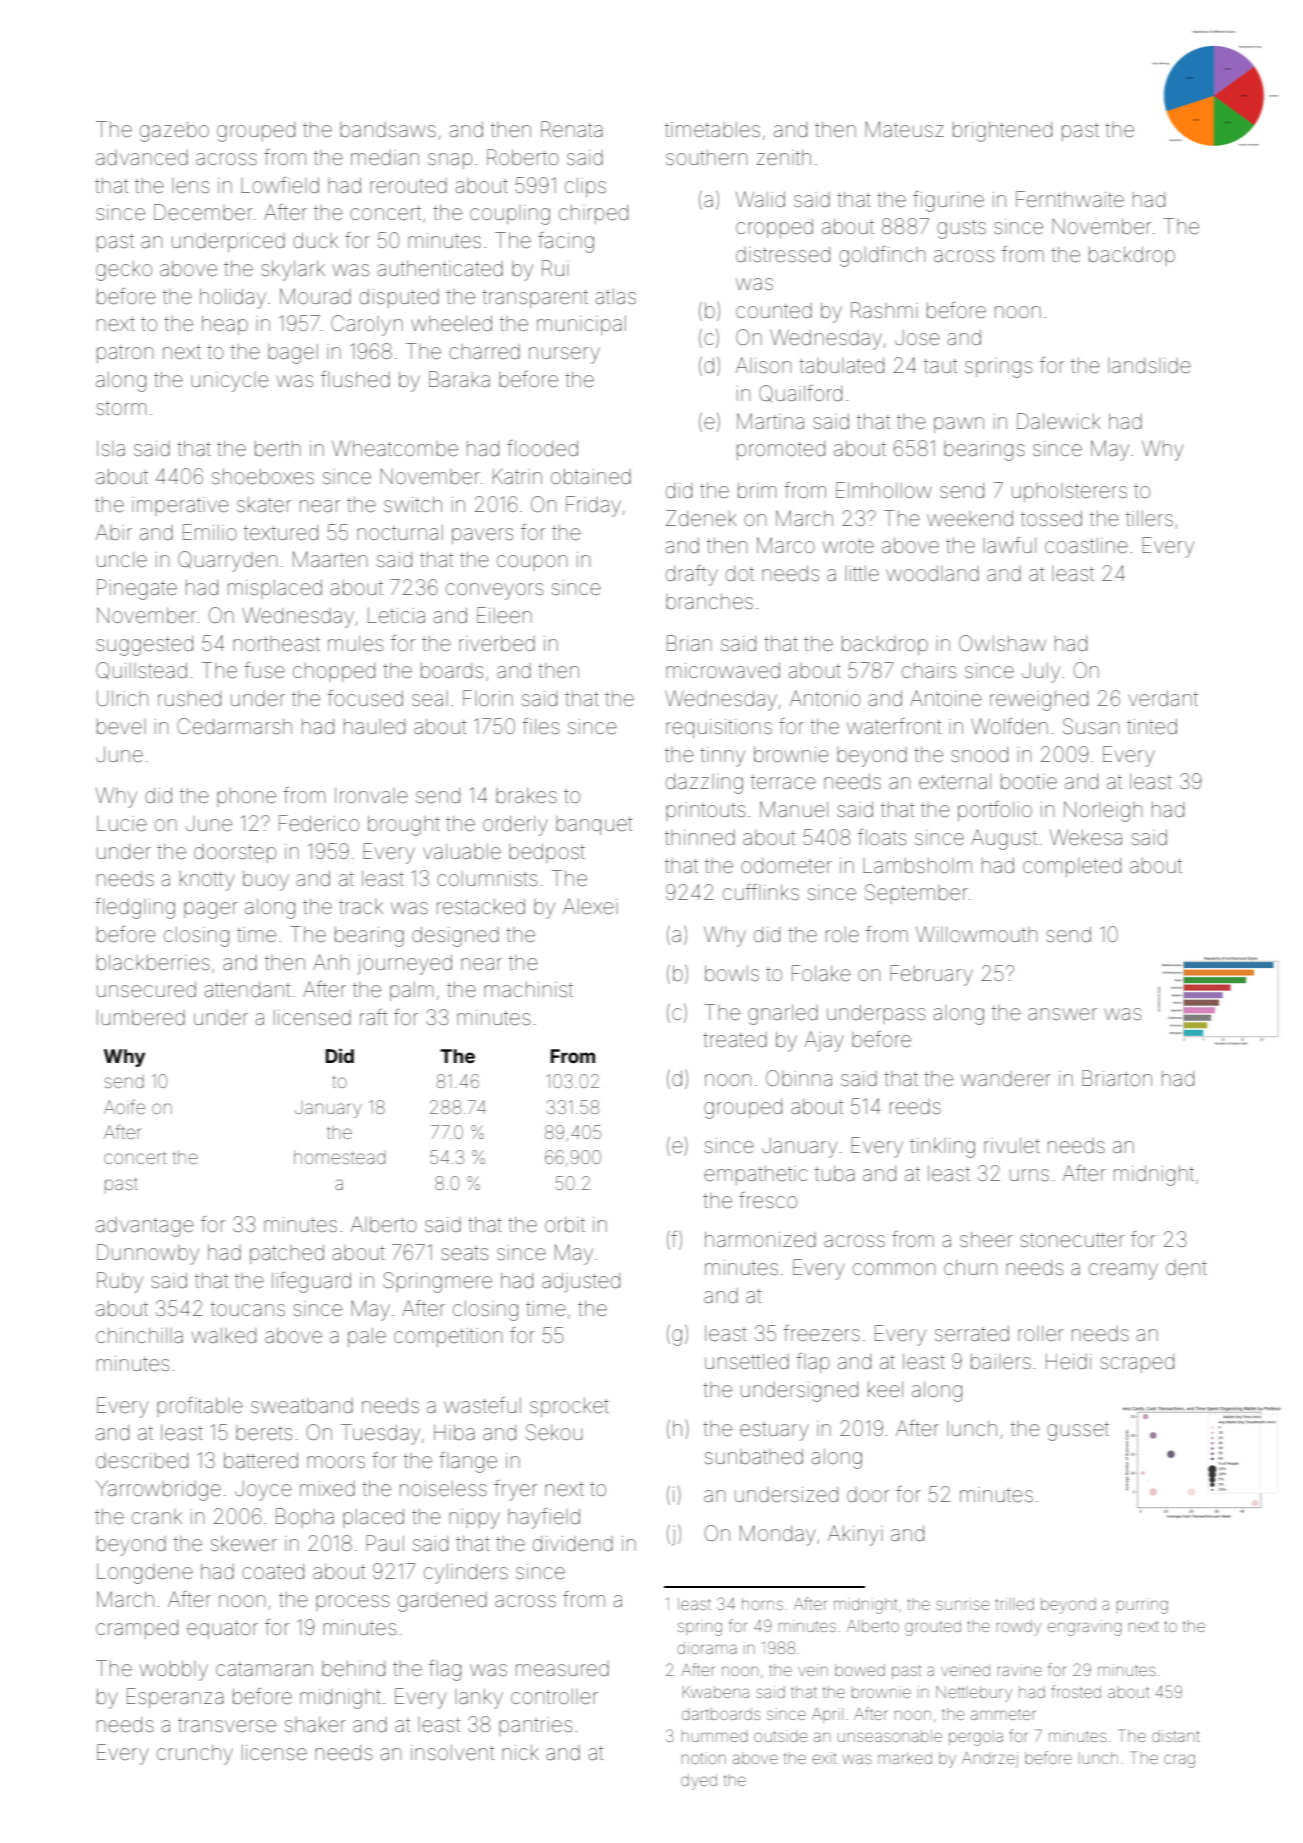 This screenshot has height=1843, width=1303. What do you see at coordinates (762, 1604) in the screenshot?
I see `horns` at bounding box center [762, 1604].
